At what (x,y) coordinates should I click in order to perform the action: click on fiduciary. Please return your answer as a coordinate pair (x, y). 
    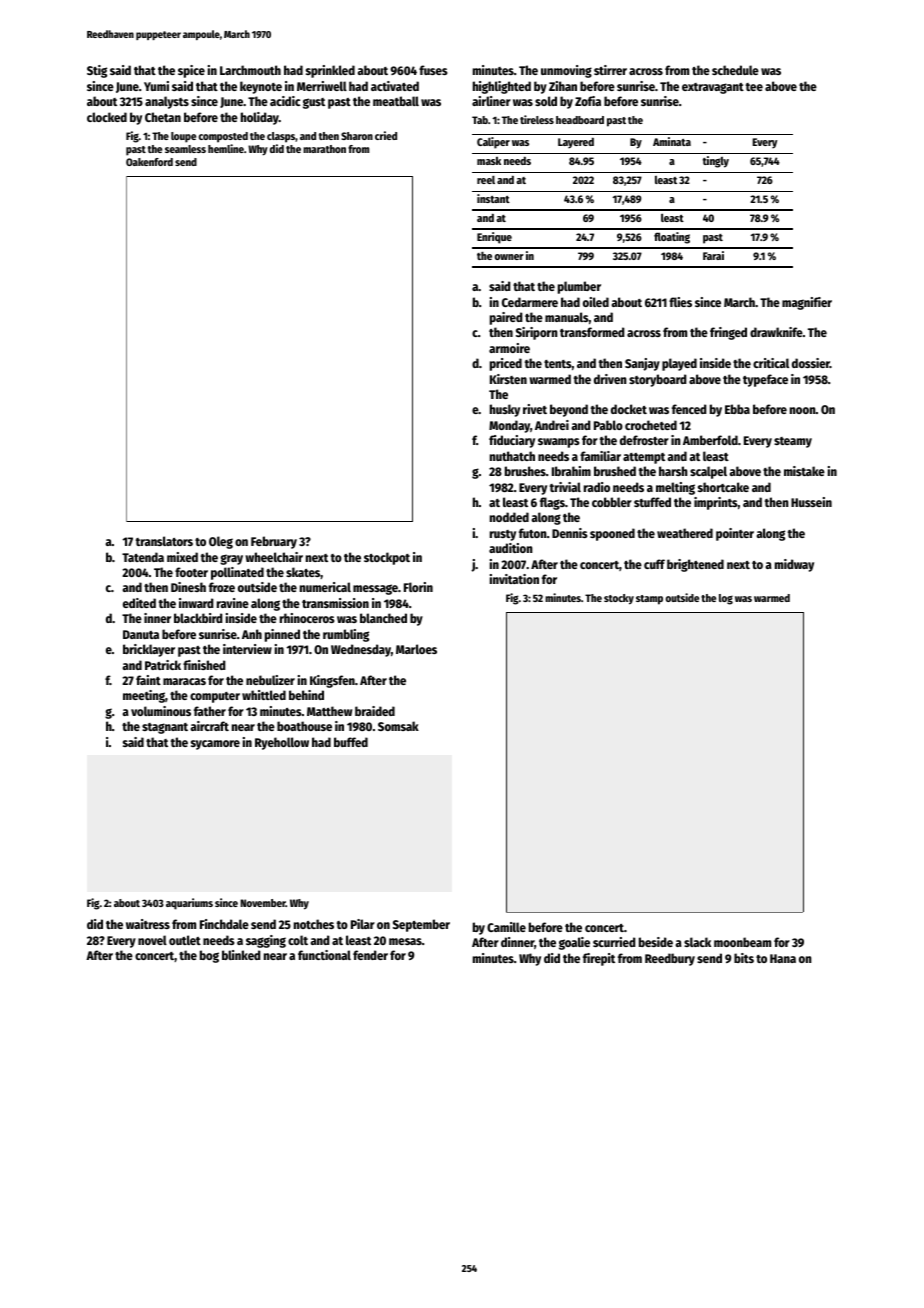
    Looking at the image, I should click on (512, 441).
